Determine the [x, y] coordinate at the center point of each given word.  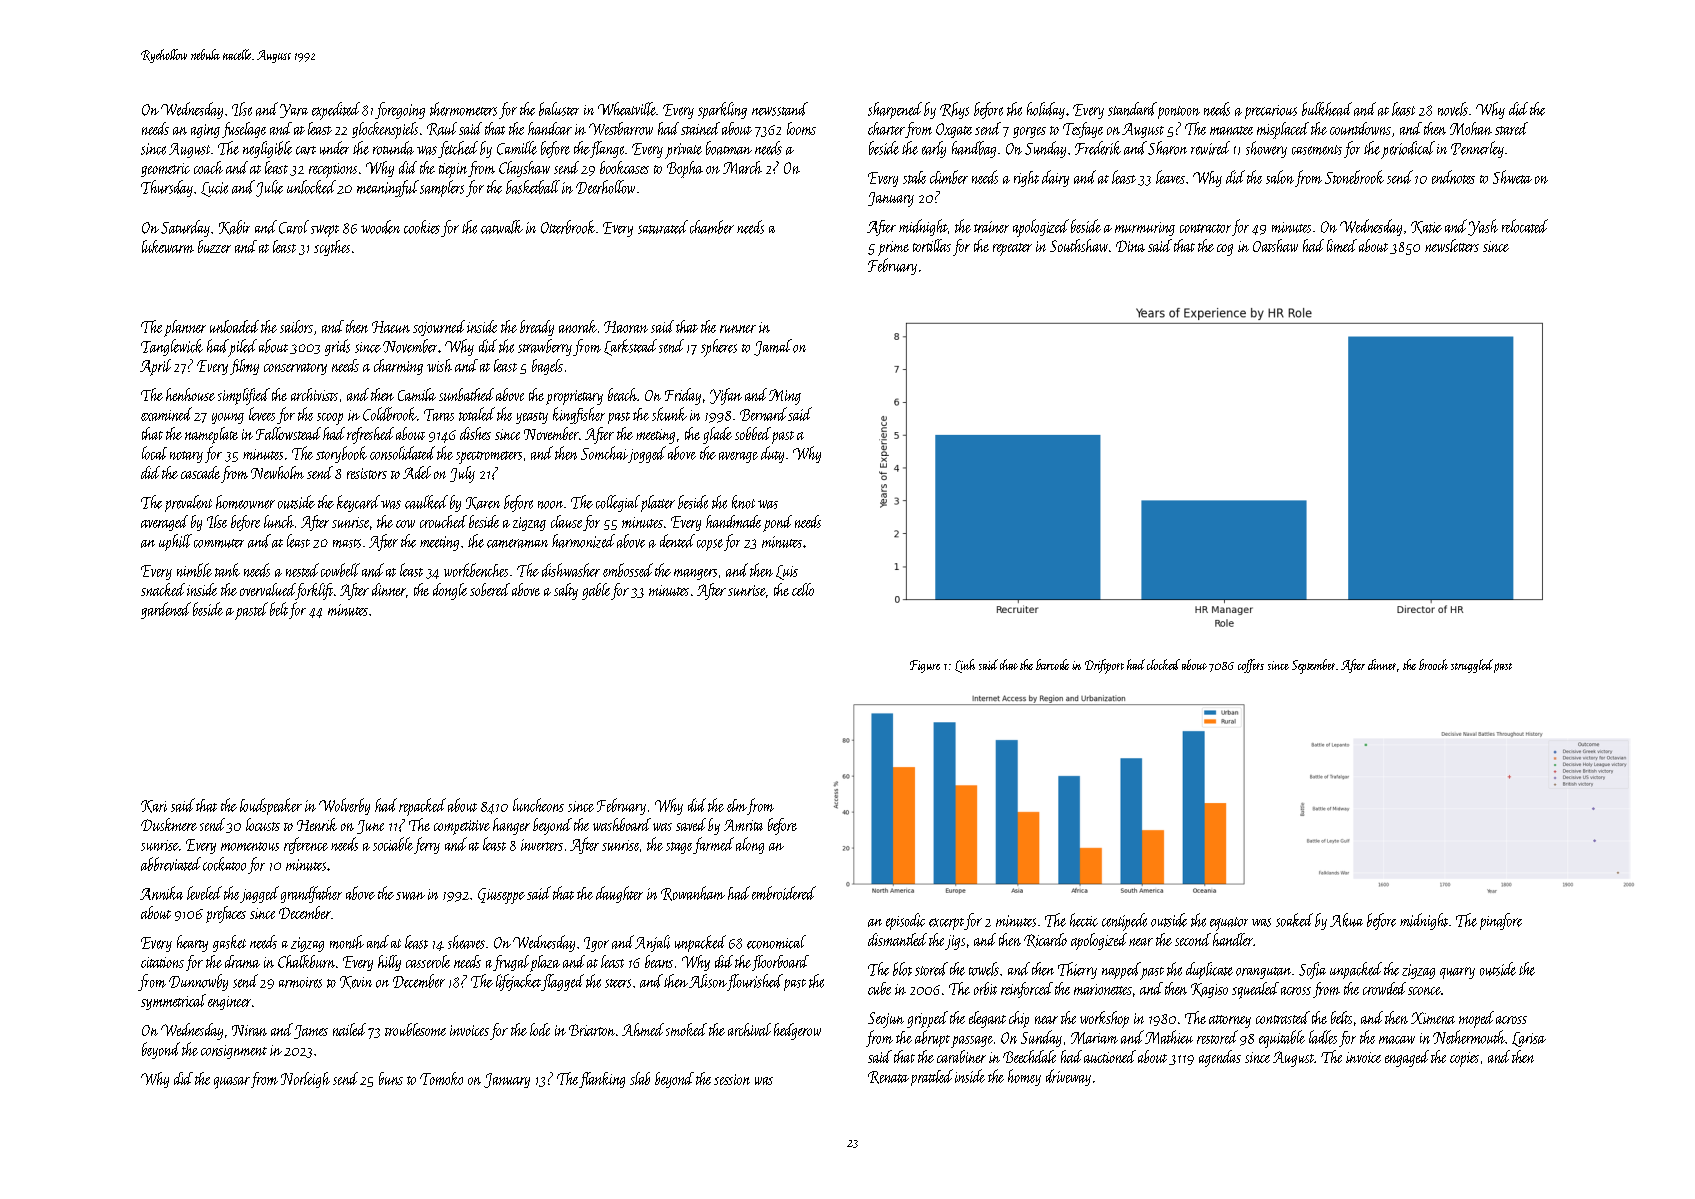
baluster [559, 109]
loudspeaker [271, 806]
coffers [1251, 666]
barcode [1052, 664]
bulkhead [1327, 109]
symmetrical [173, 1002]
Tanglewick [172, 347]
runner [738, 329]
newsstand [780, 109]
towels [984, 969]
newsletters [1452, 245]
